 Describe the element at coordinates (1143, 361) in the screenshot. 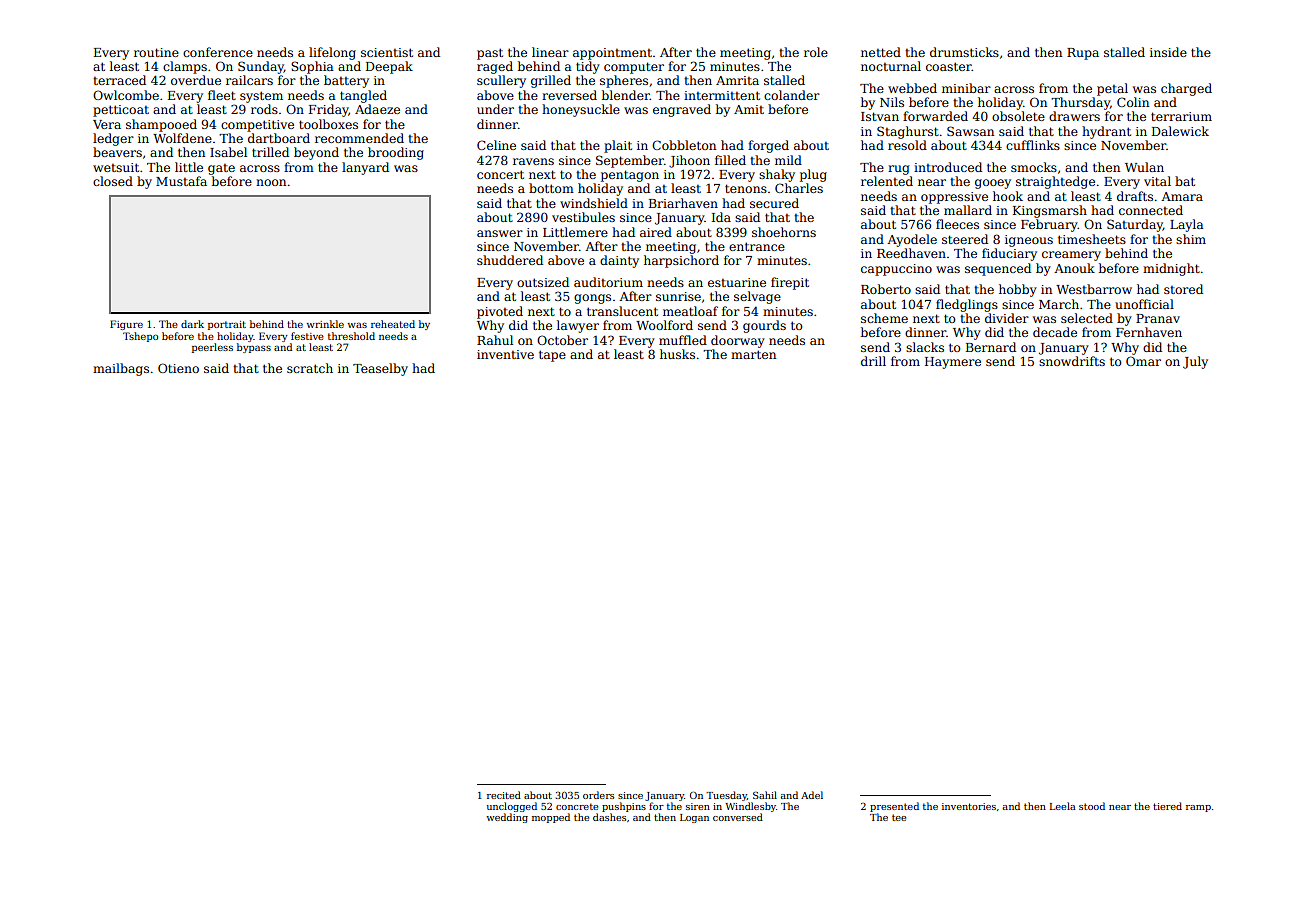

I see `Omar` at that location.
